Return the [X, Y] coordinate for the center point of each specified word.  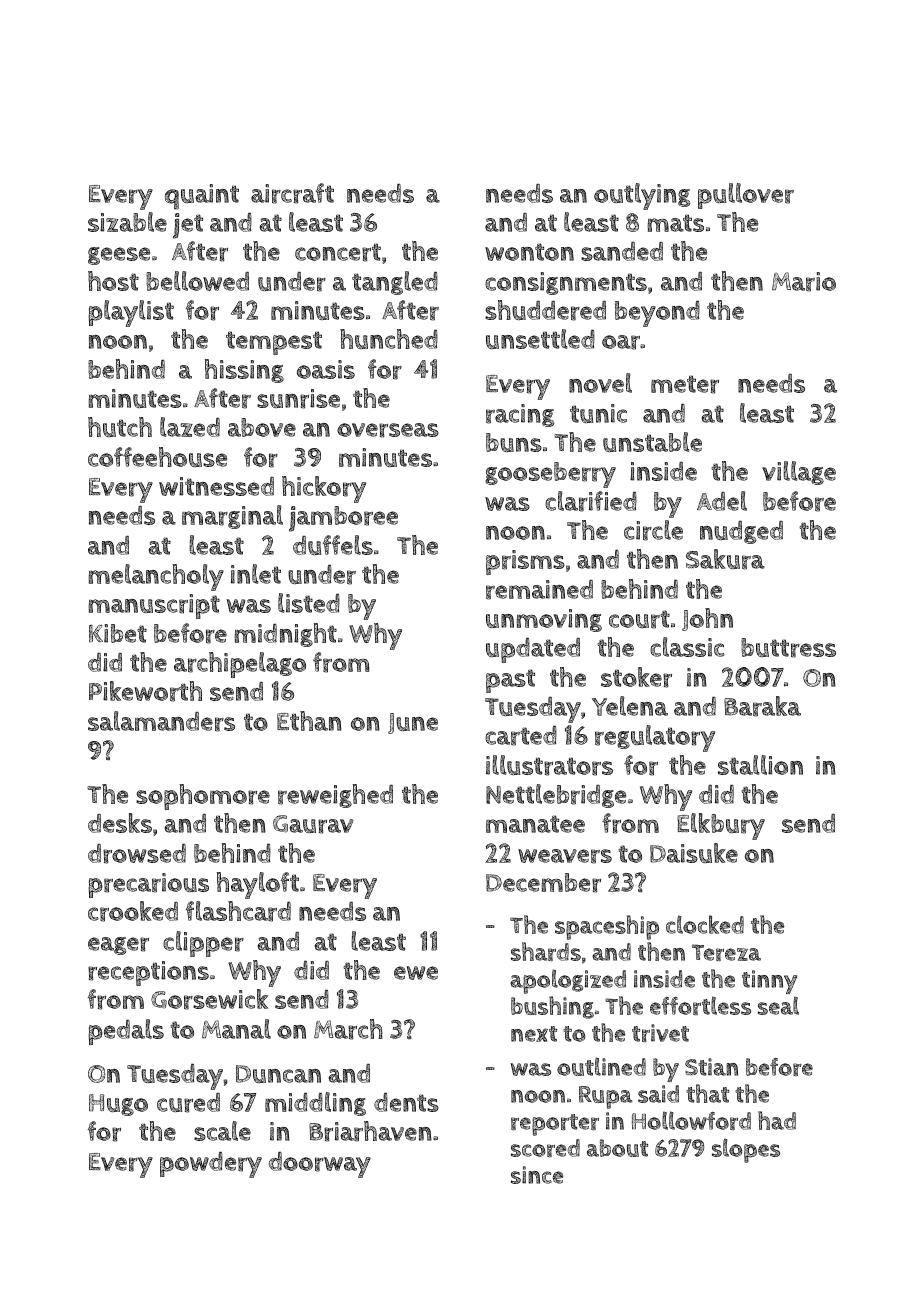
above [262, 427]
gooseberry [550, 475]
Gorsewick [209, 999]
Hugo [118, 1105]
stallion [760, 765]
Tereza [726, 952]
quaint [202, 197]
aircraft [292, 193]
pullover [746, 196]
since [537, 1175]
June [413, 723]
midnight [285, 635]
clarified [591, 501]
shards [546, 951]
